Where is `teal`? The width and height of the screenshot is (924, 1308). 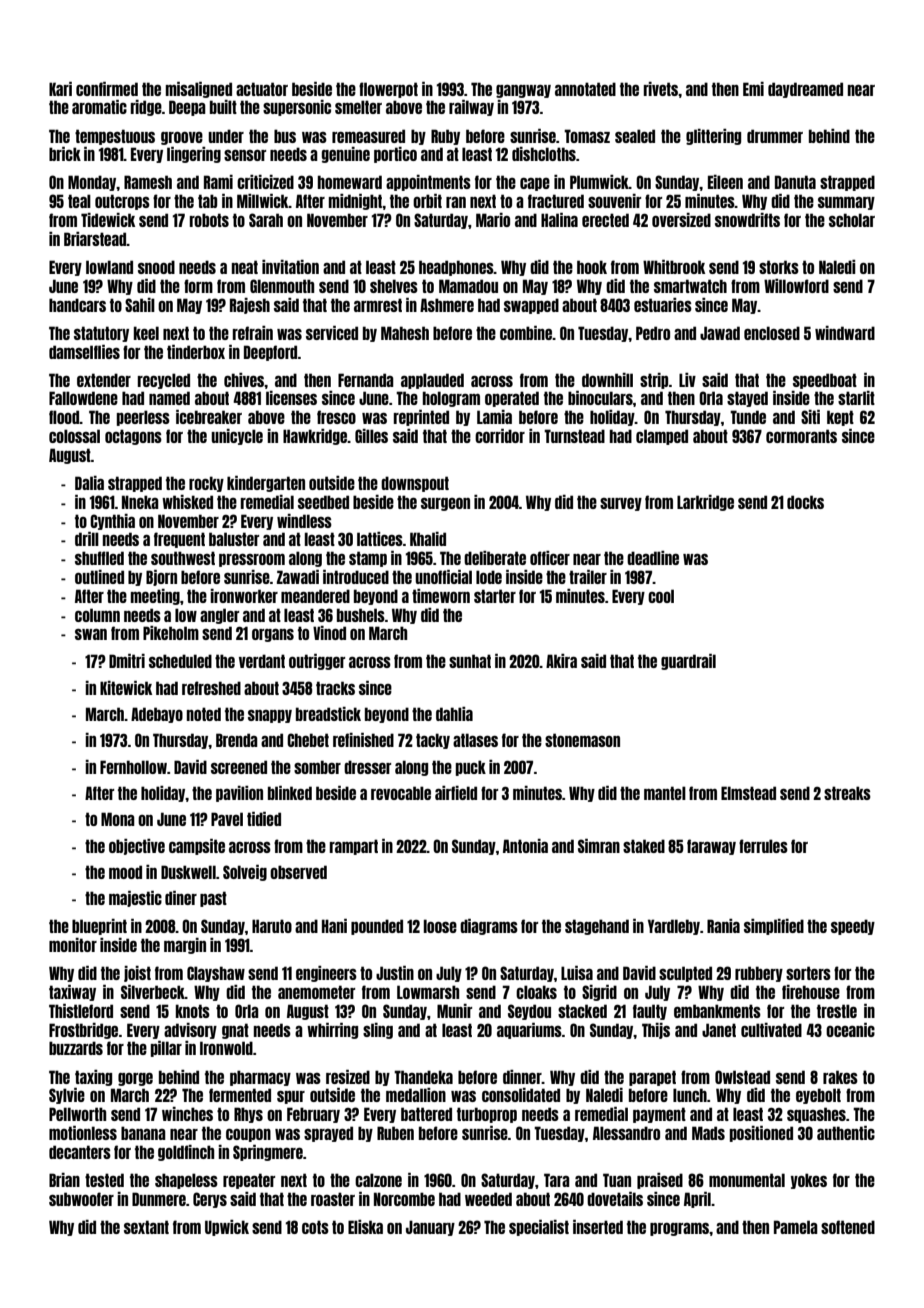 teal is located at coordinates (79, 201).
